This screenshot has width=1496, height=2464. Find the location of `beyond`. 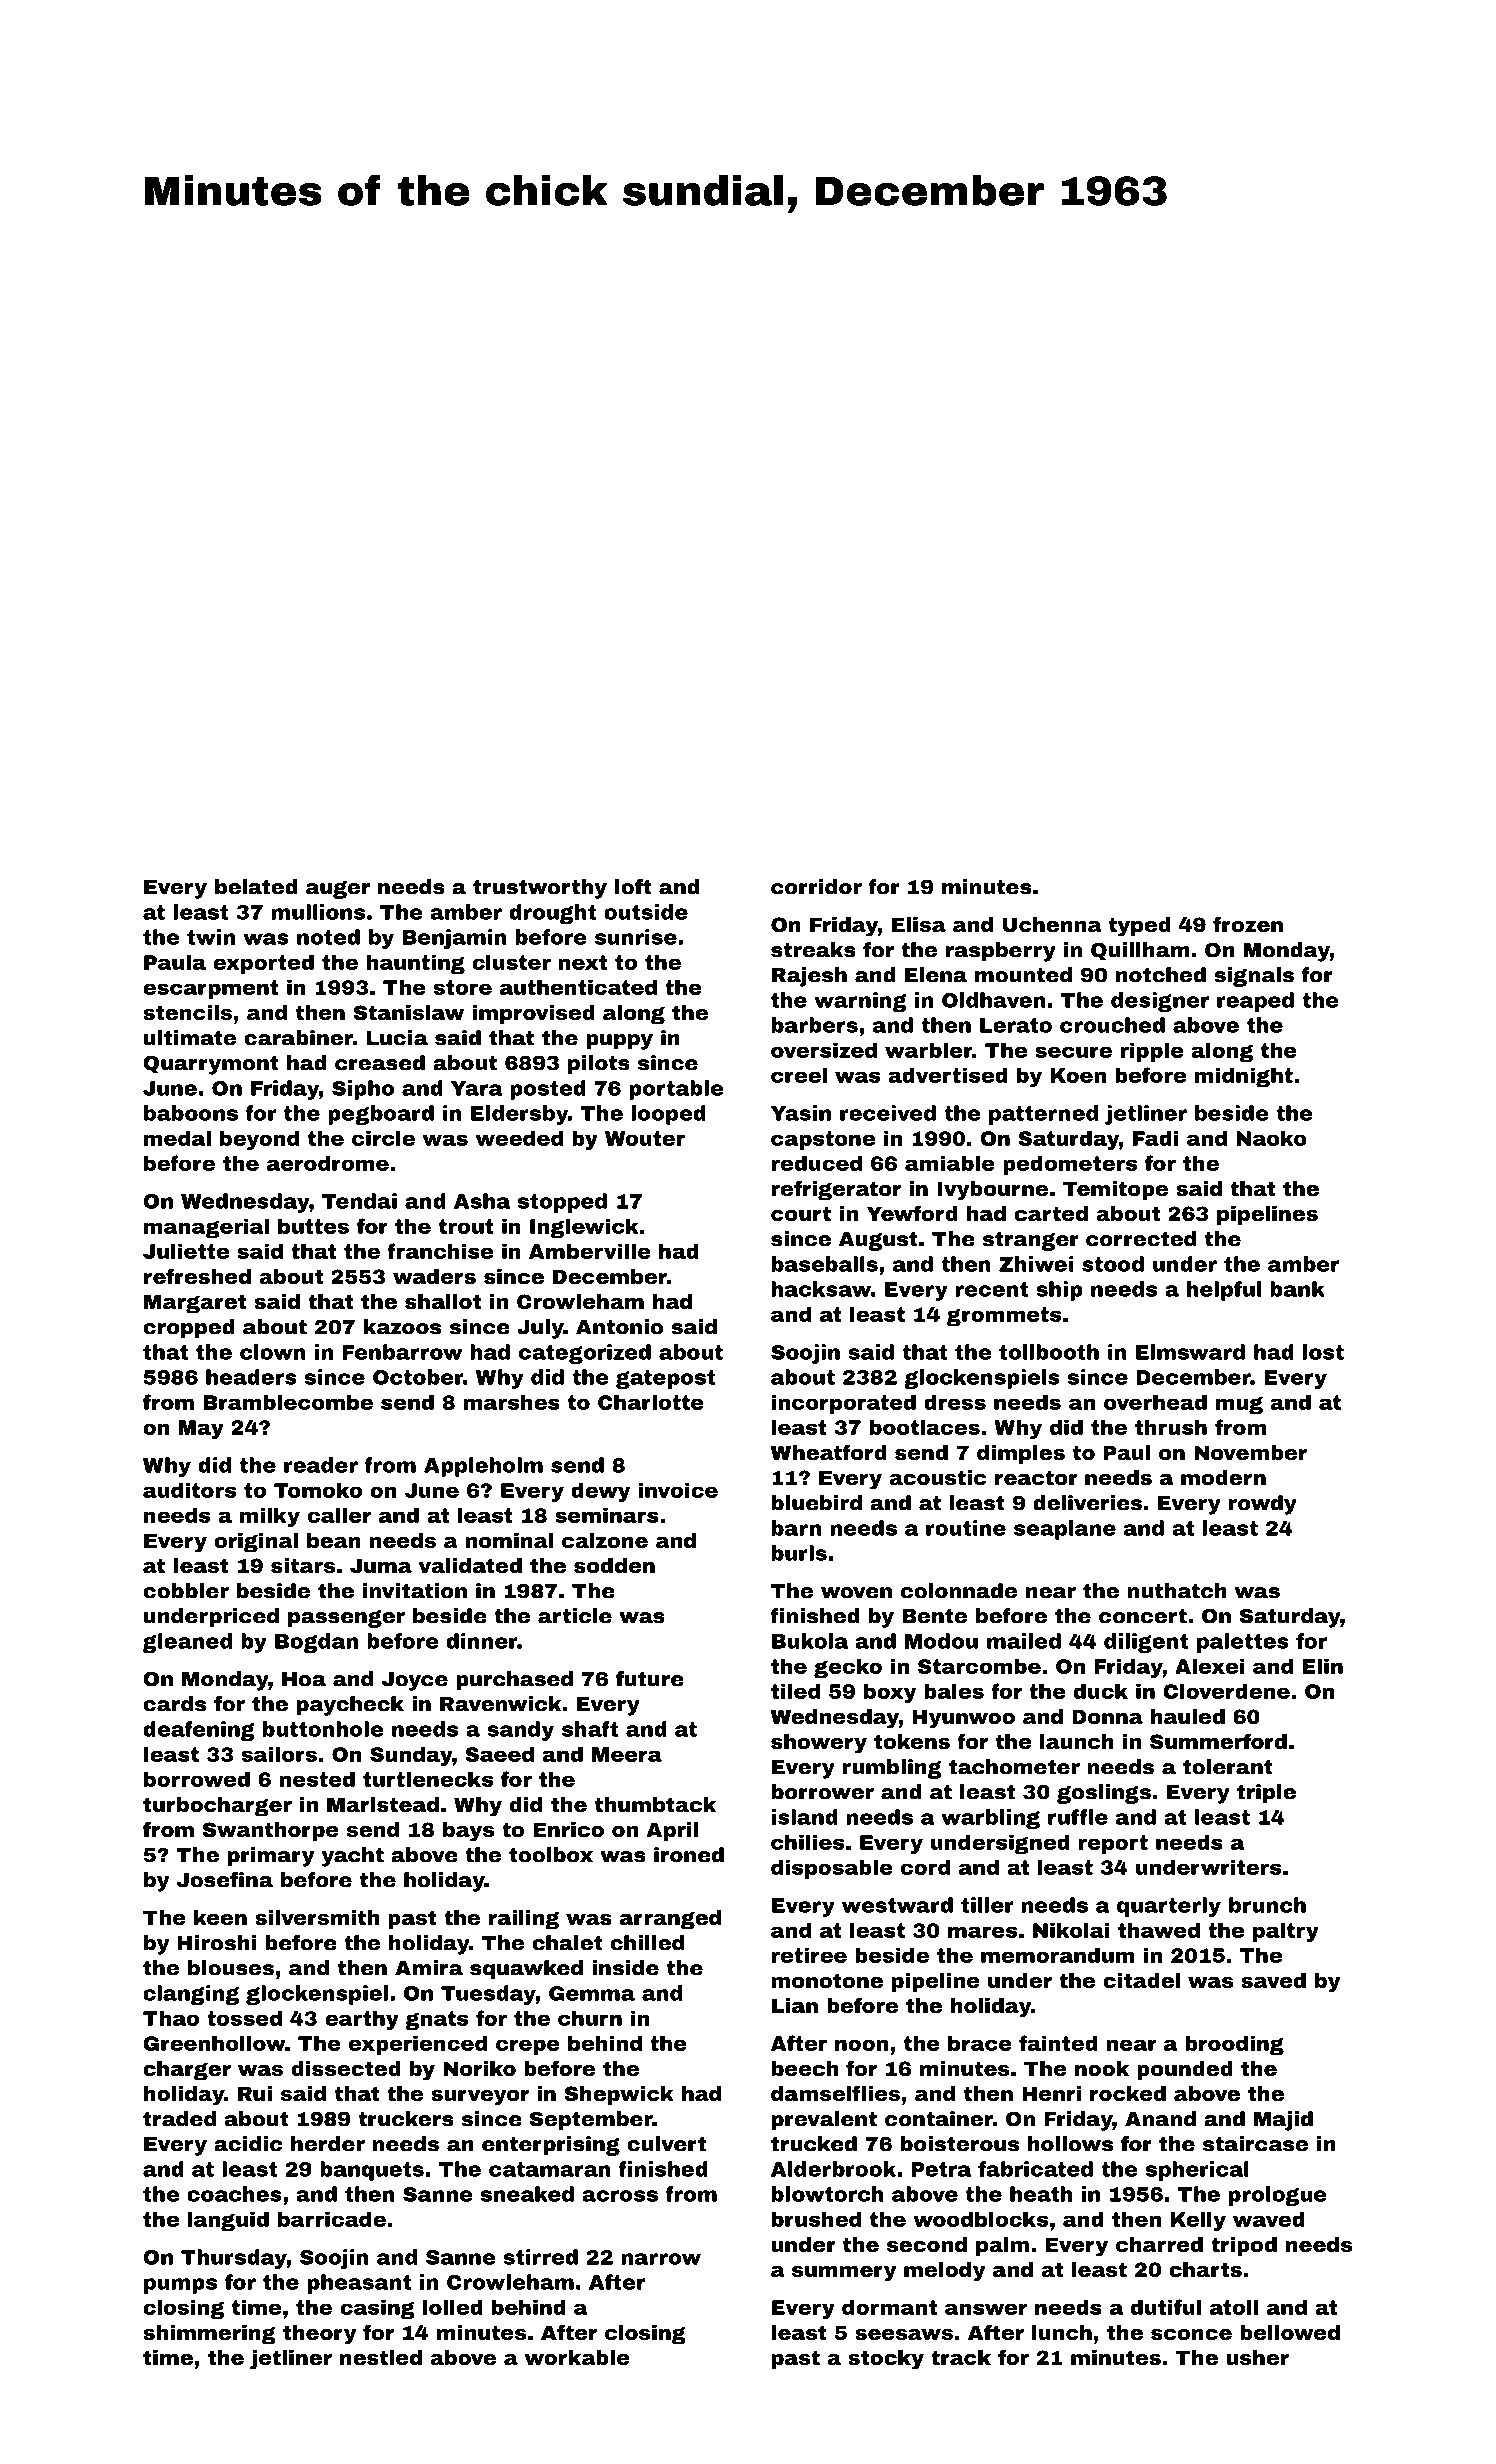

beyond is located at coordinates (259, 1140).
